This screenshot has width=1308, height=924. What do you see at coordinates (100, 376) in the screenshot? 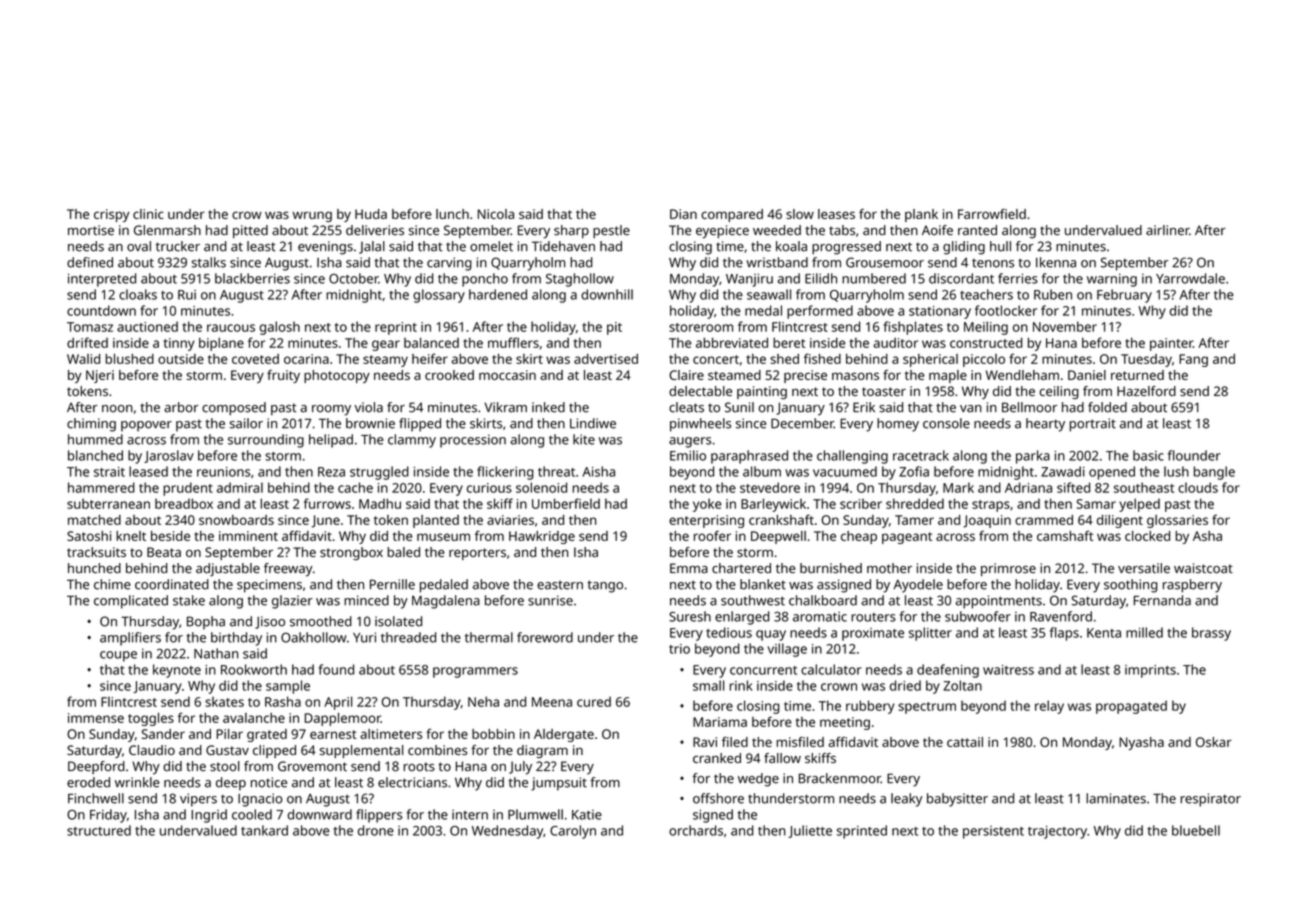
I see `Njeri` at bounding box center [100, 376].
